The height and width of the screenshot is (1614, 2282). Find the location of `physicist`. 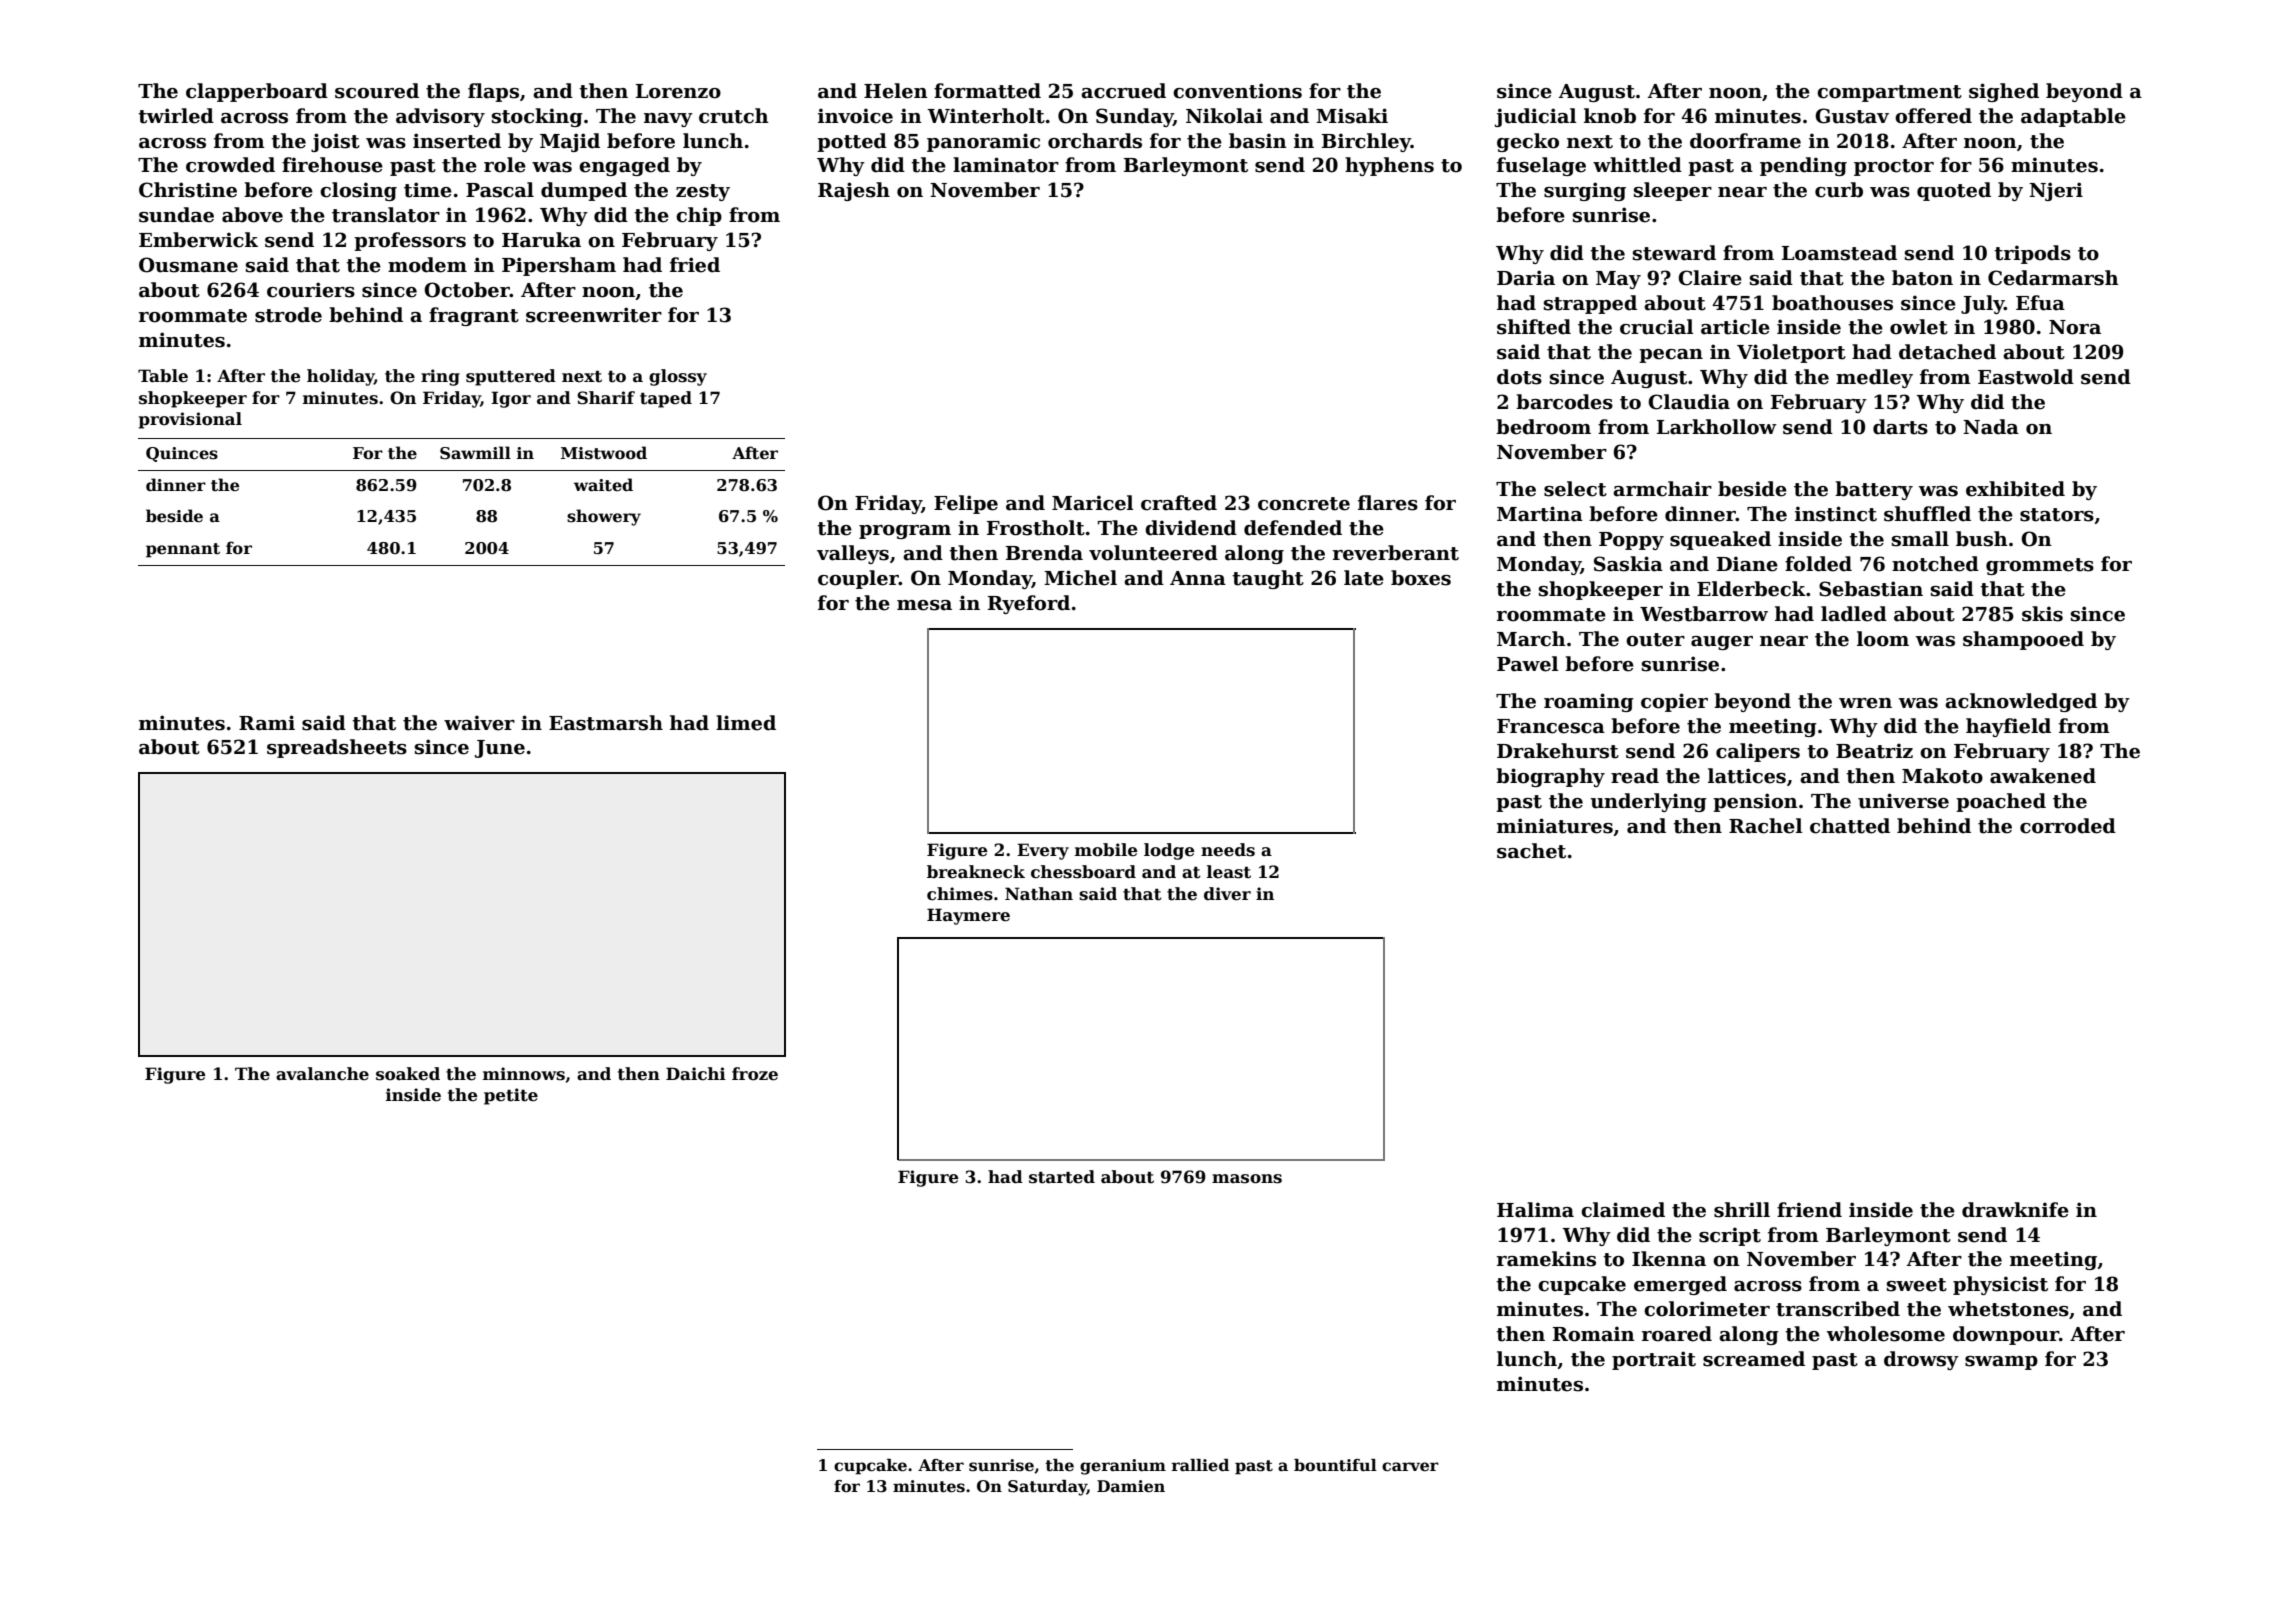

physicist is located at coordinates (2000, 1285).
